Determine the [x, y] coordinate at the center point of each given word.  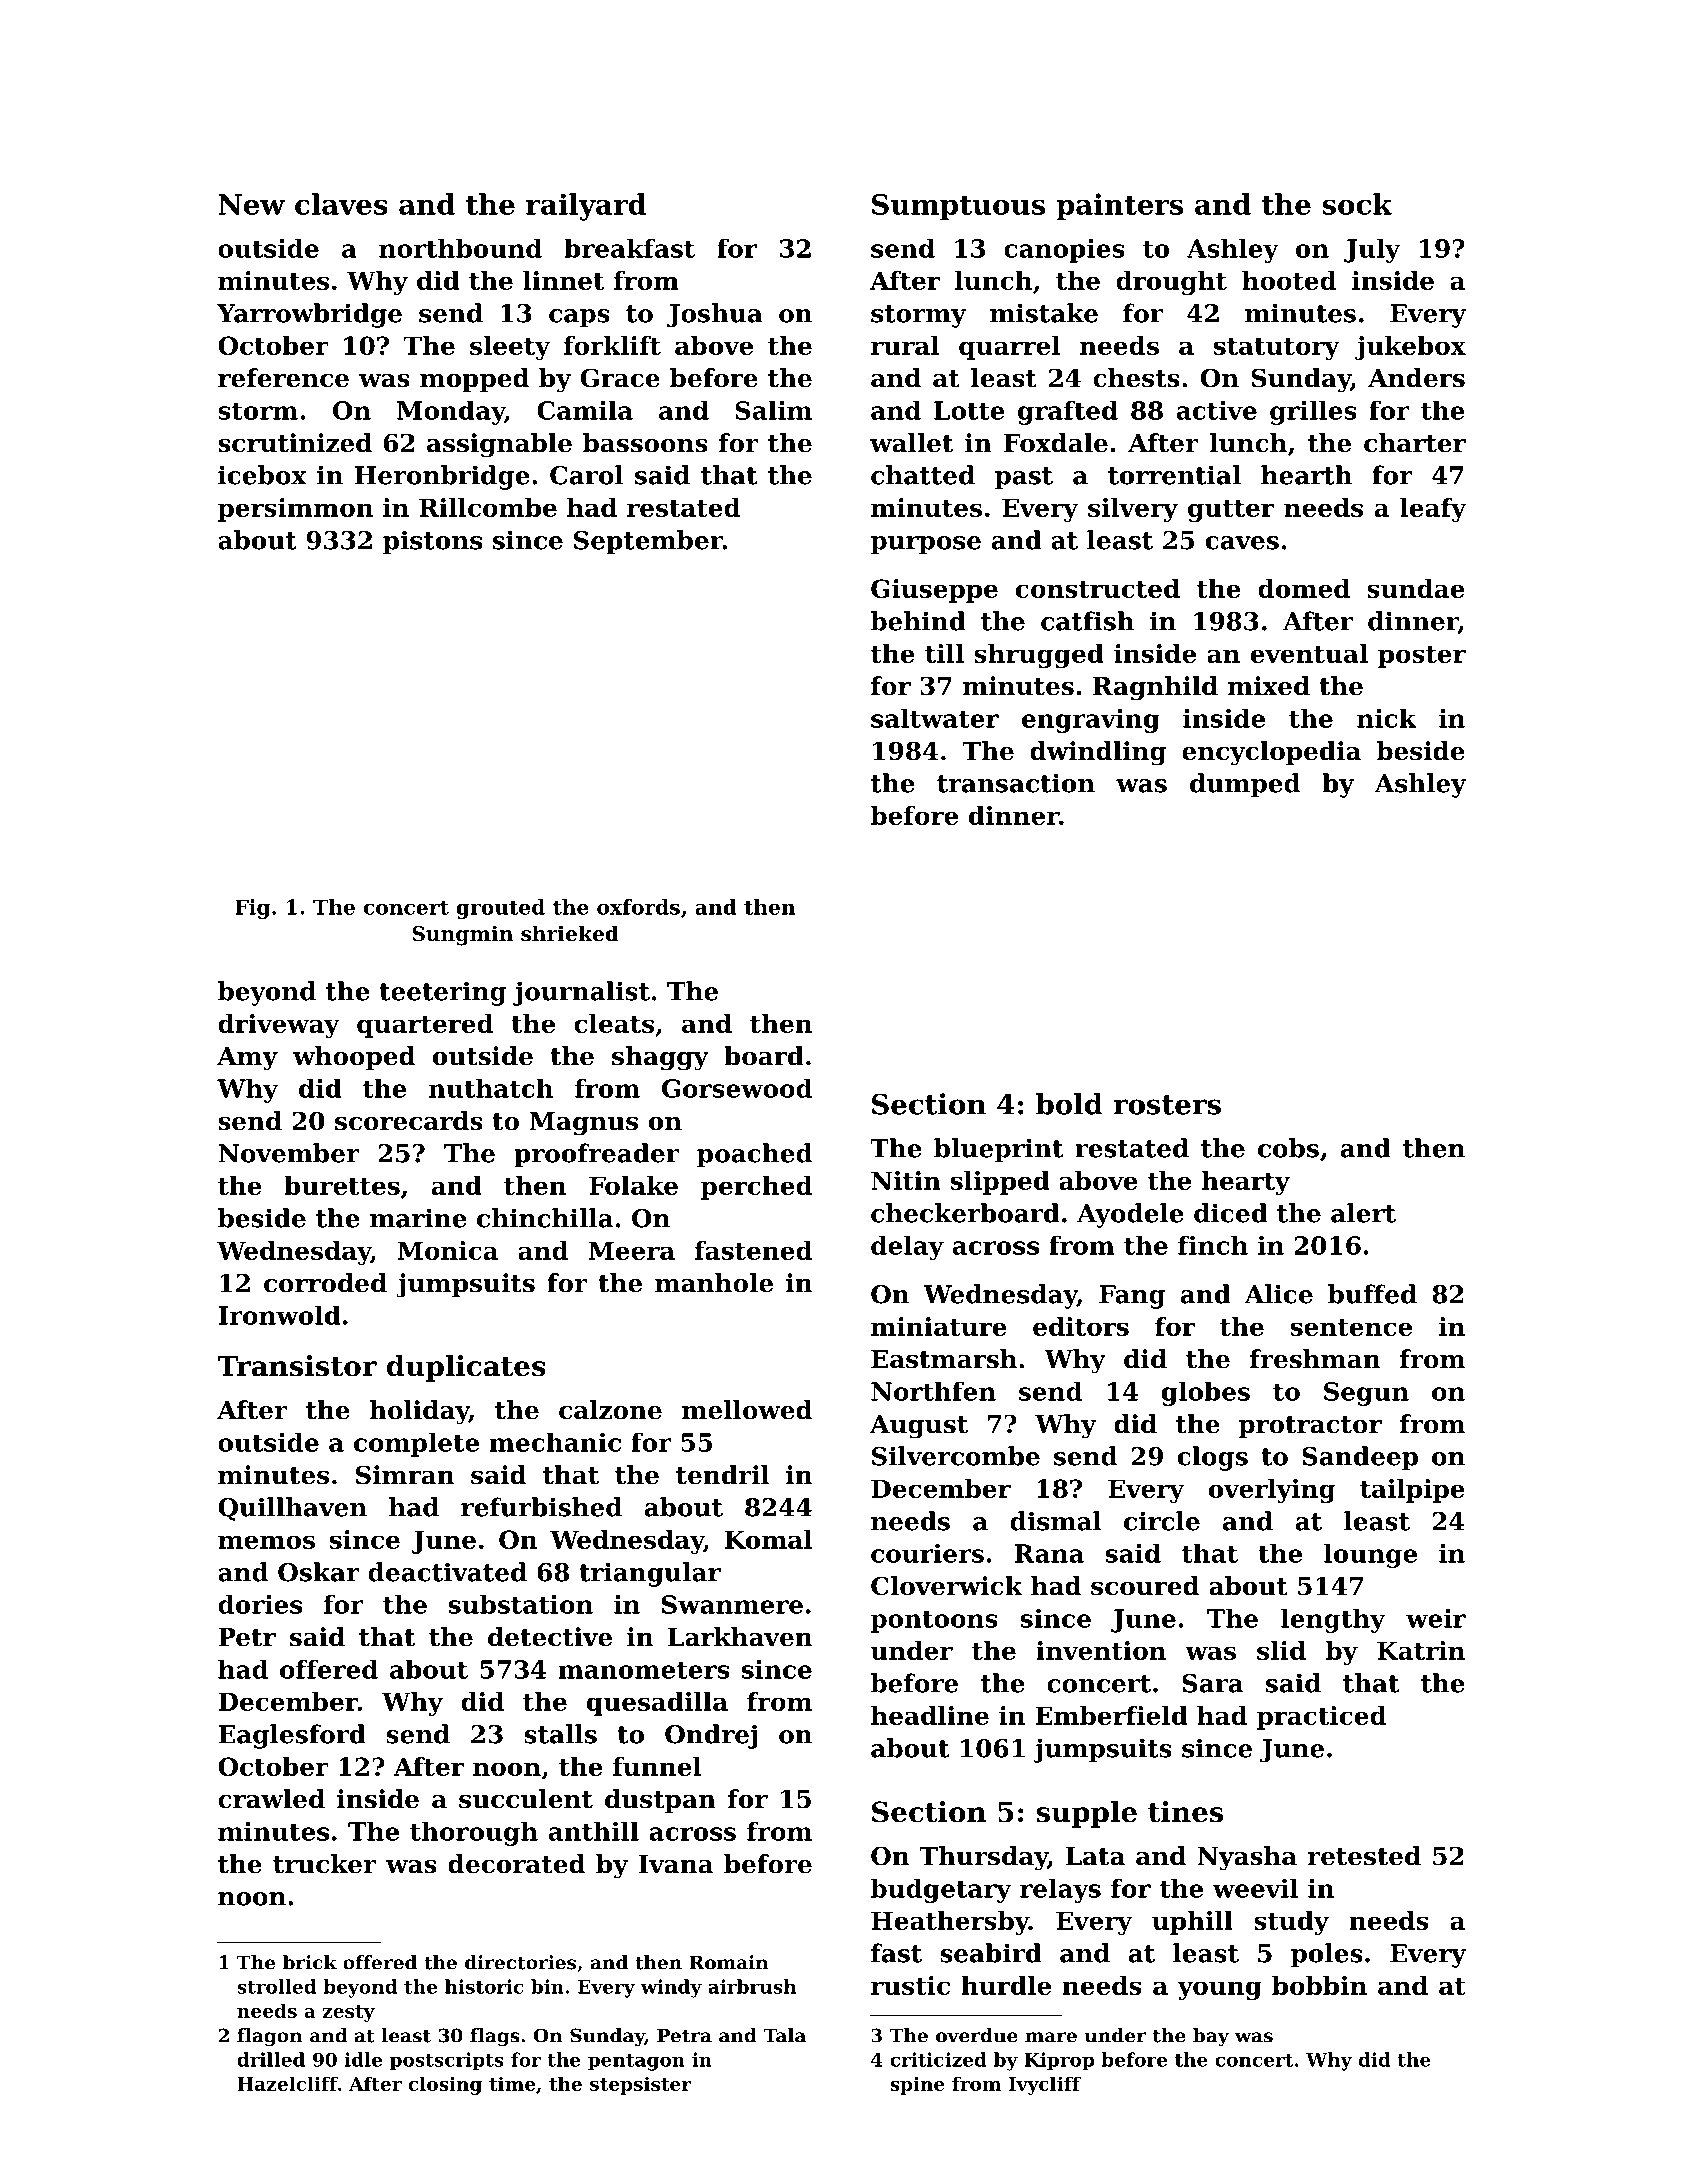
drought [1171, 283]
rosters [1167, 1105]
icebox [262, 475]
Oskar [319, 1572]
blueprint [998, 1150]
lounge [1370, 1555]
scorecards [409, 1121]
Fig [252, 909]
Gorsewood [737, 1088]
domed [1304, 588]
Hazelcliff [287, 2083]
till [944, 653]
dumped [1245, 785]
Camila [585, 410]
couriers [927, 1553]
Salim [773, 410]
